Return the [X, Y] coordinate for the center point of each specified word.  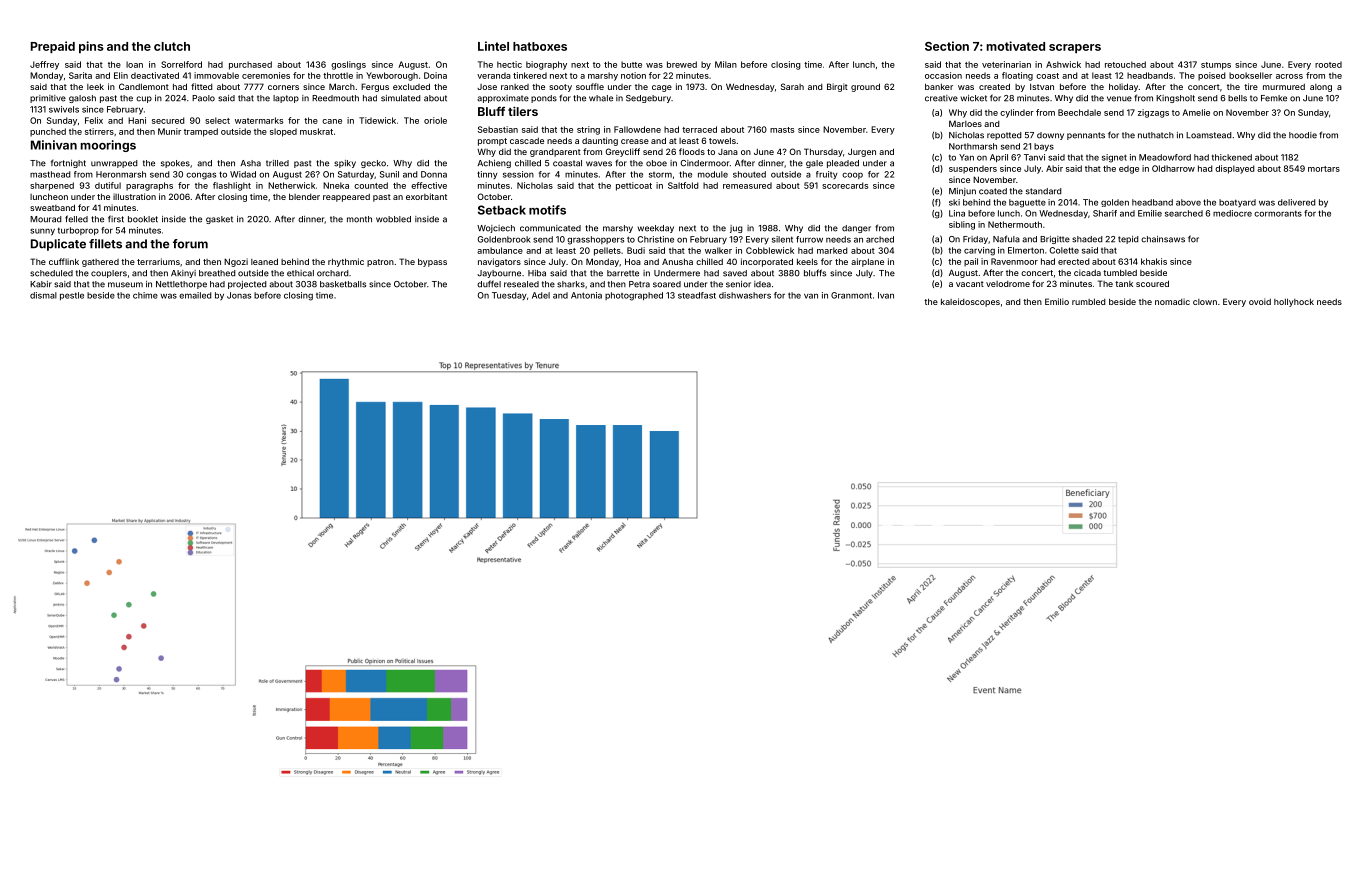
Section [947, 46]
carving [979, 251]
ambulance [500, 250]
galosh [82, 99]
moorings [108, 146]
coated [993, 191]
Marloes [965, 123]
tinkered [530, 75]
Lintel [493, 46]
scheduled [51, 273]
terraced [699, 129]
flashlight [232, 186]
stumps [1216, 66]
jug [736, 229]
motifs [547, 210]
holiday [1123, 87]
